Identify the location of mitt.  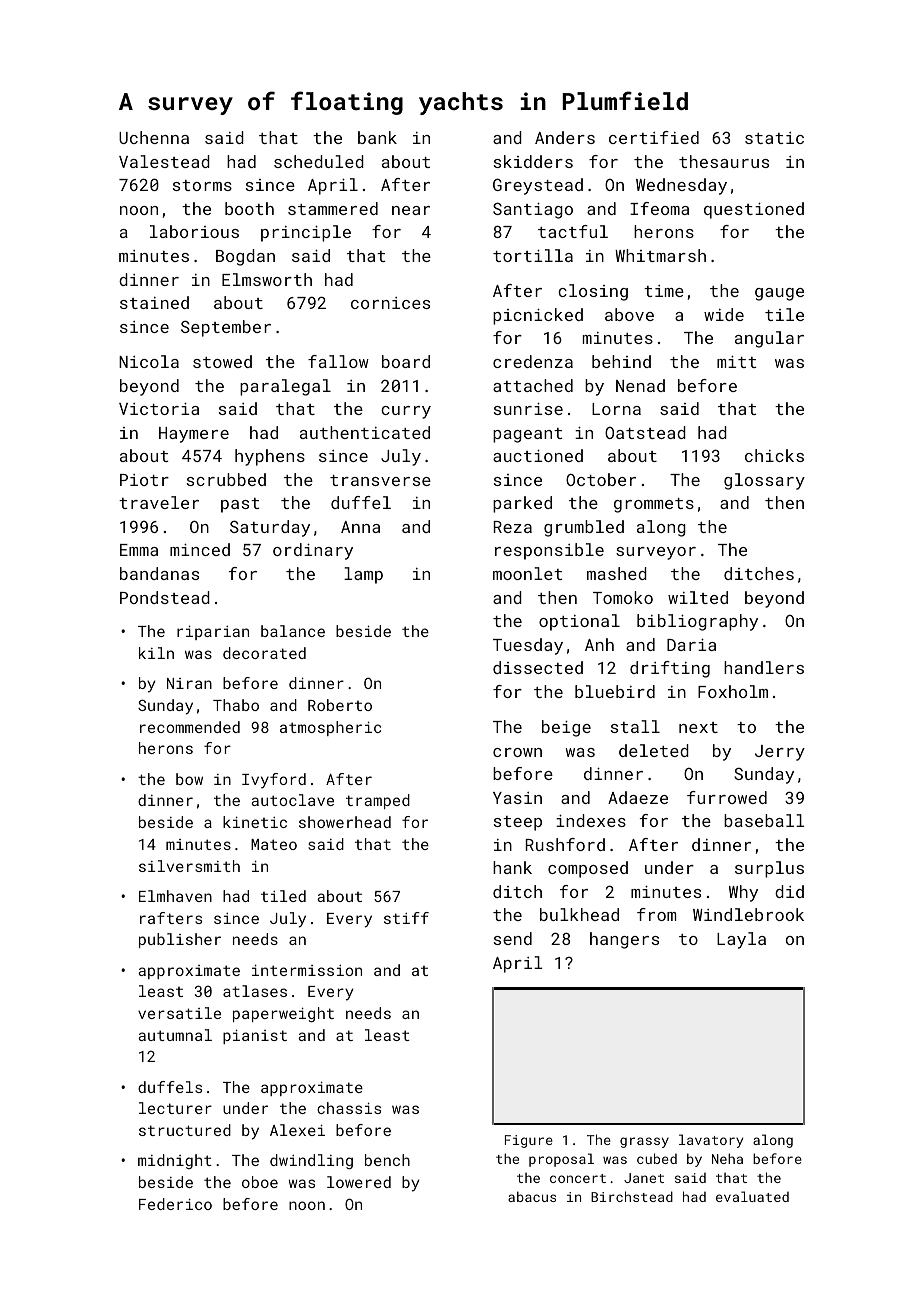
(736, 362).
